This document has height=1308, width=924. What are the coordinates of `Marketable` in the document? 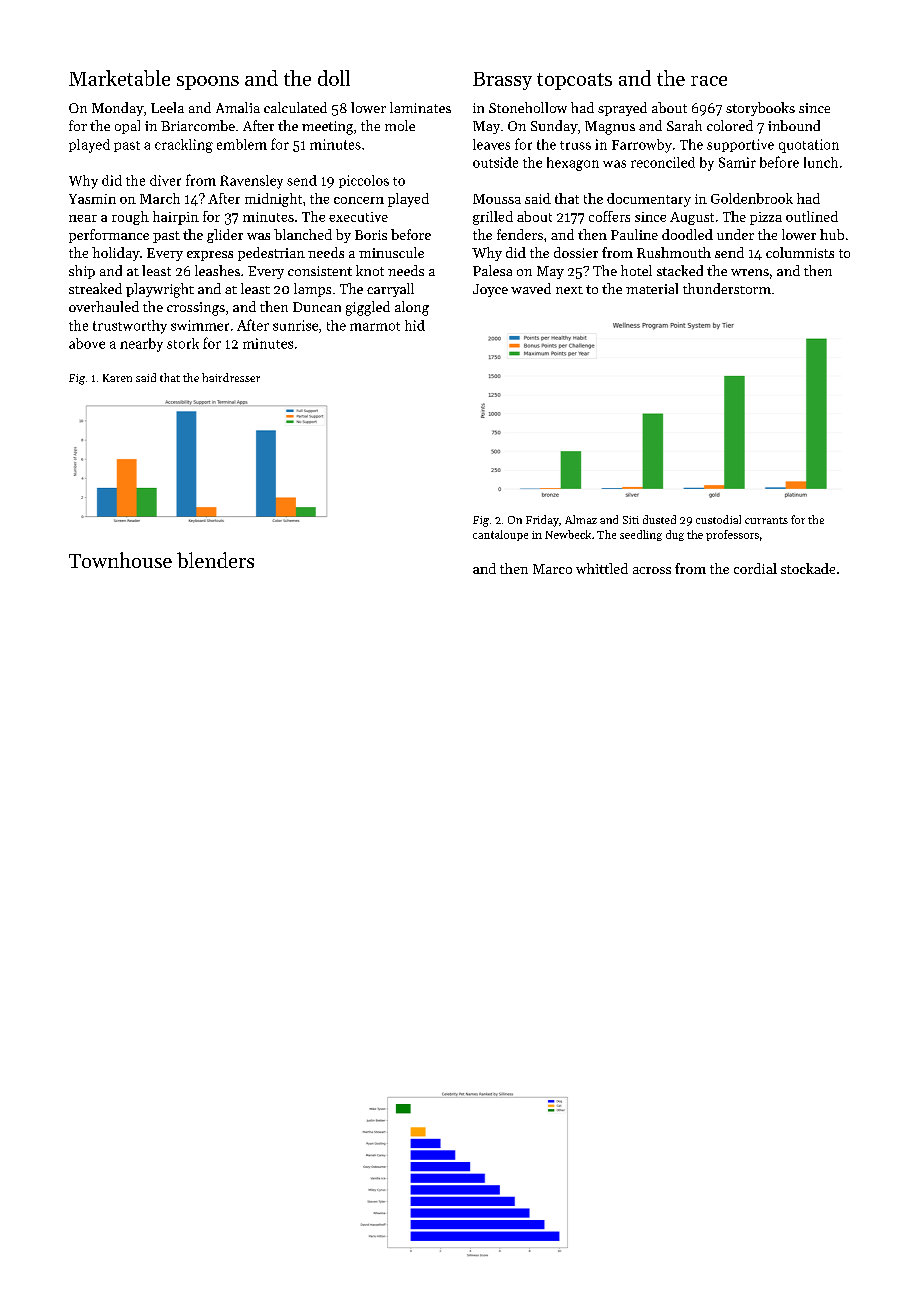 It's located at (119, 78).
